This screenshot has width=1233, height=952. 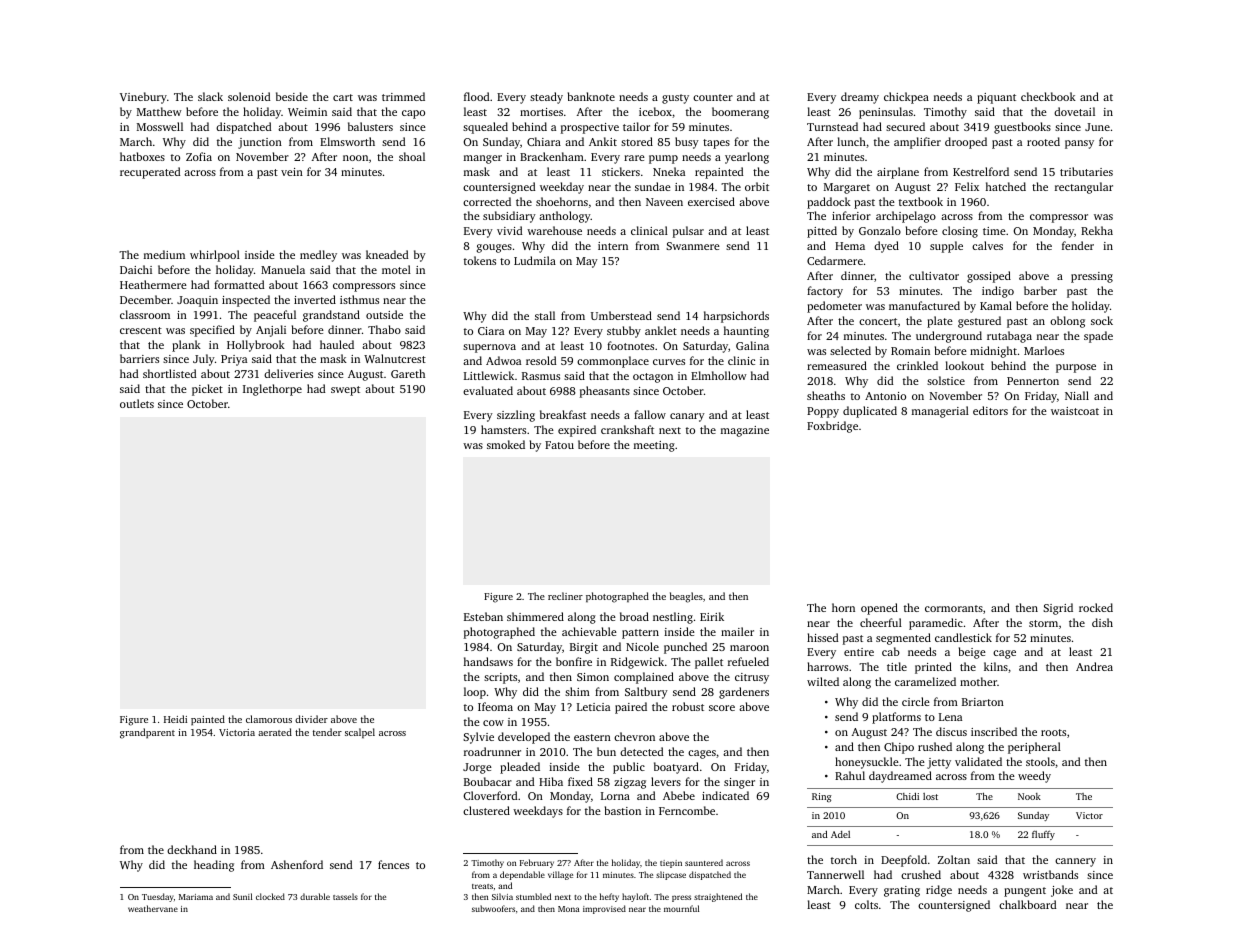 What do you see at coordinates (693, 246) in the screenshot?
I see `Swanmere` at bounding box center [693, 246].
